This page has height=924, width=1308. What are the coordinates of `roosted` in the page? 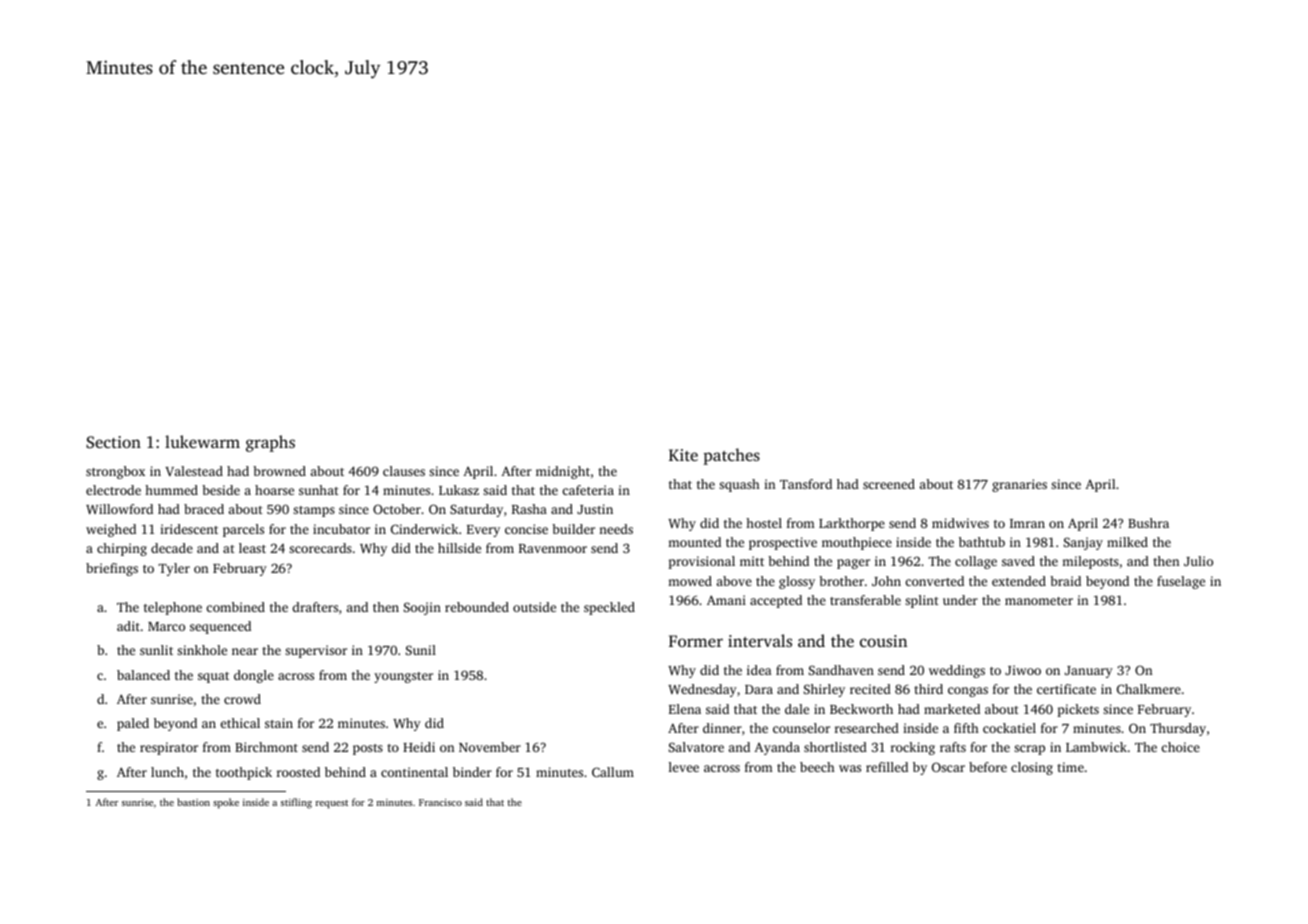 It's located at (298, 772).
